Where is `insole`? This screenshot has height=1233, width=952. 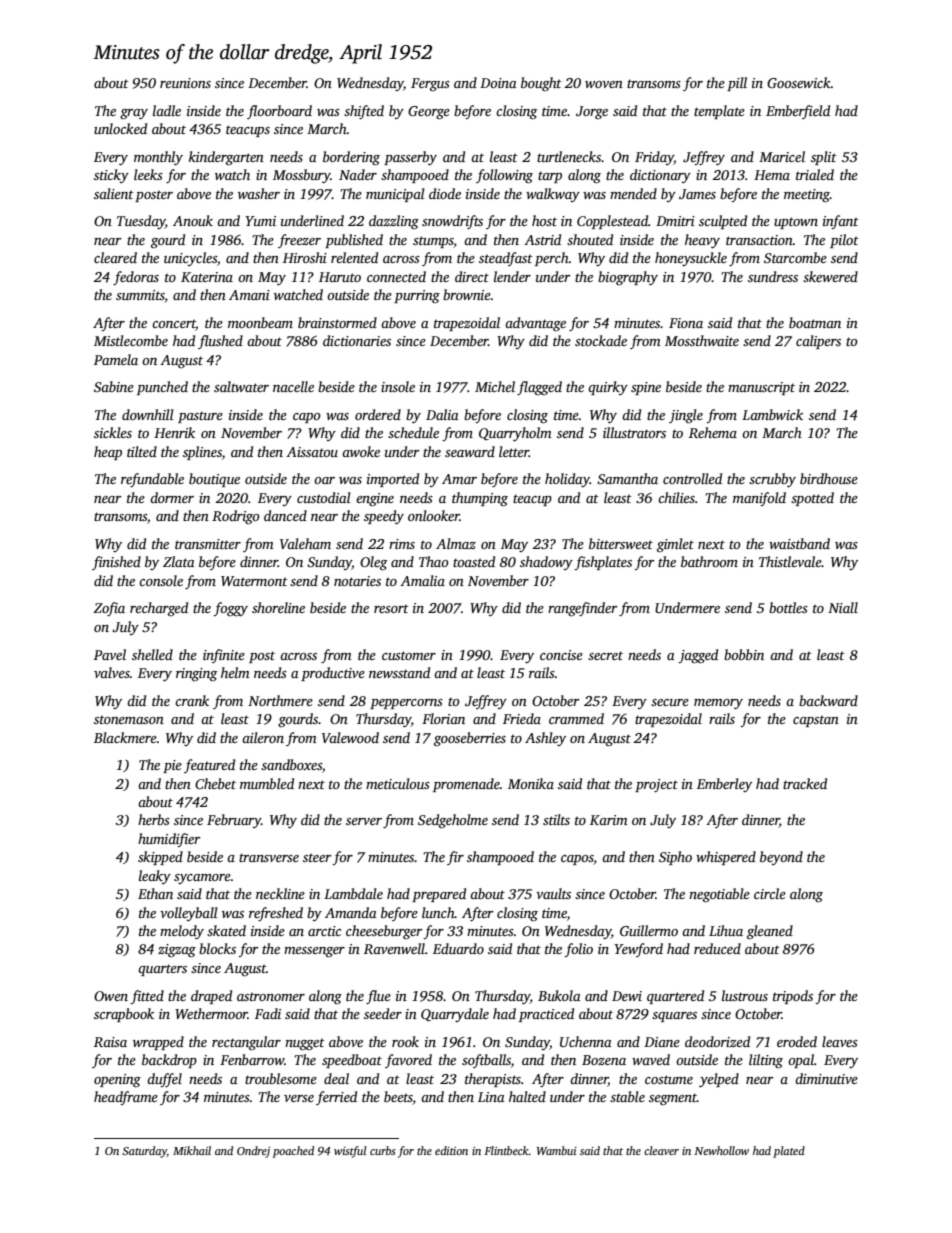 insole is located at coordinates (398, 386).
